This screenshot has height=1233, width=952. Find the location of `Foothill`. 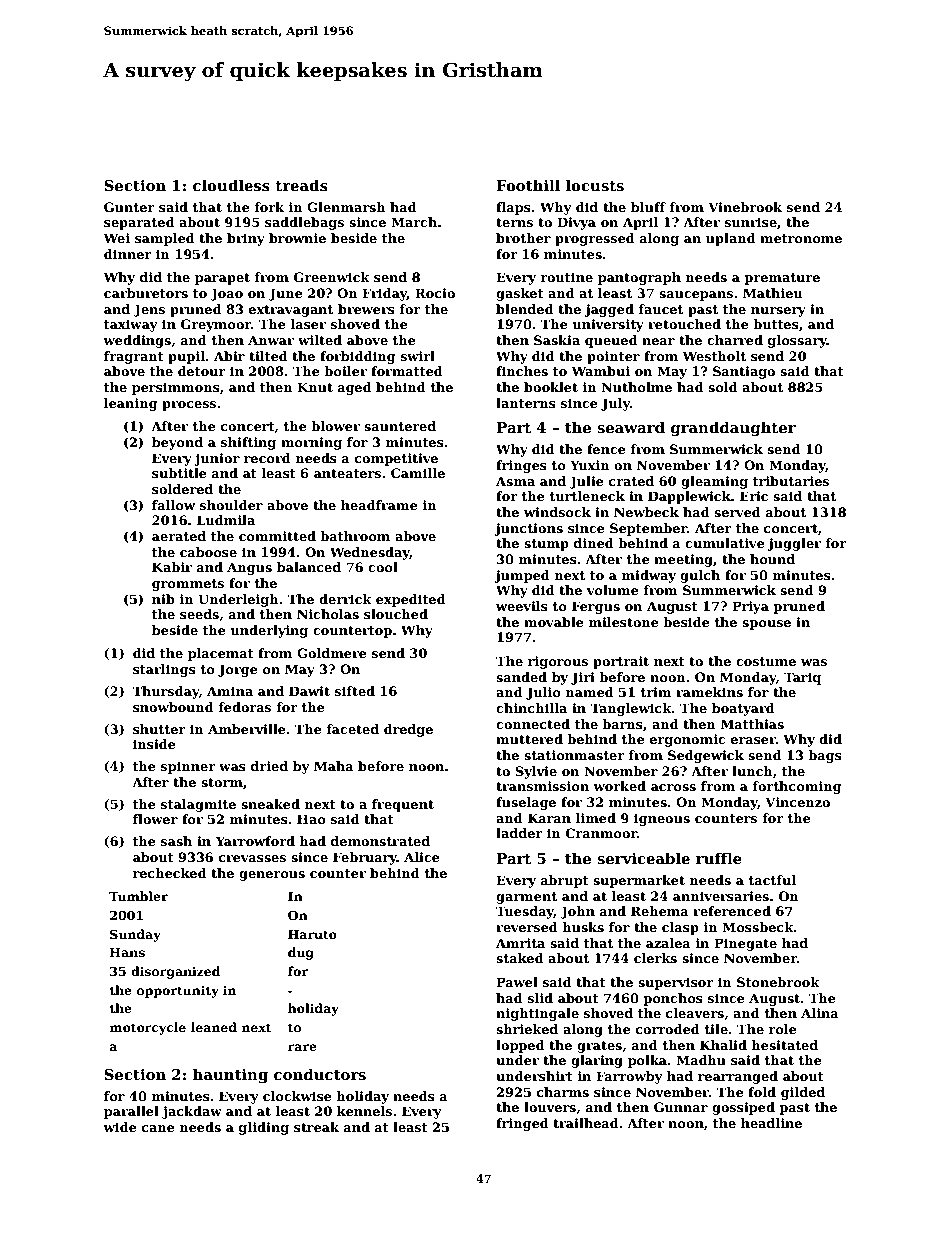

Foothill is located at coordinates (528, 185).
